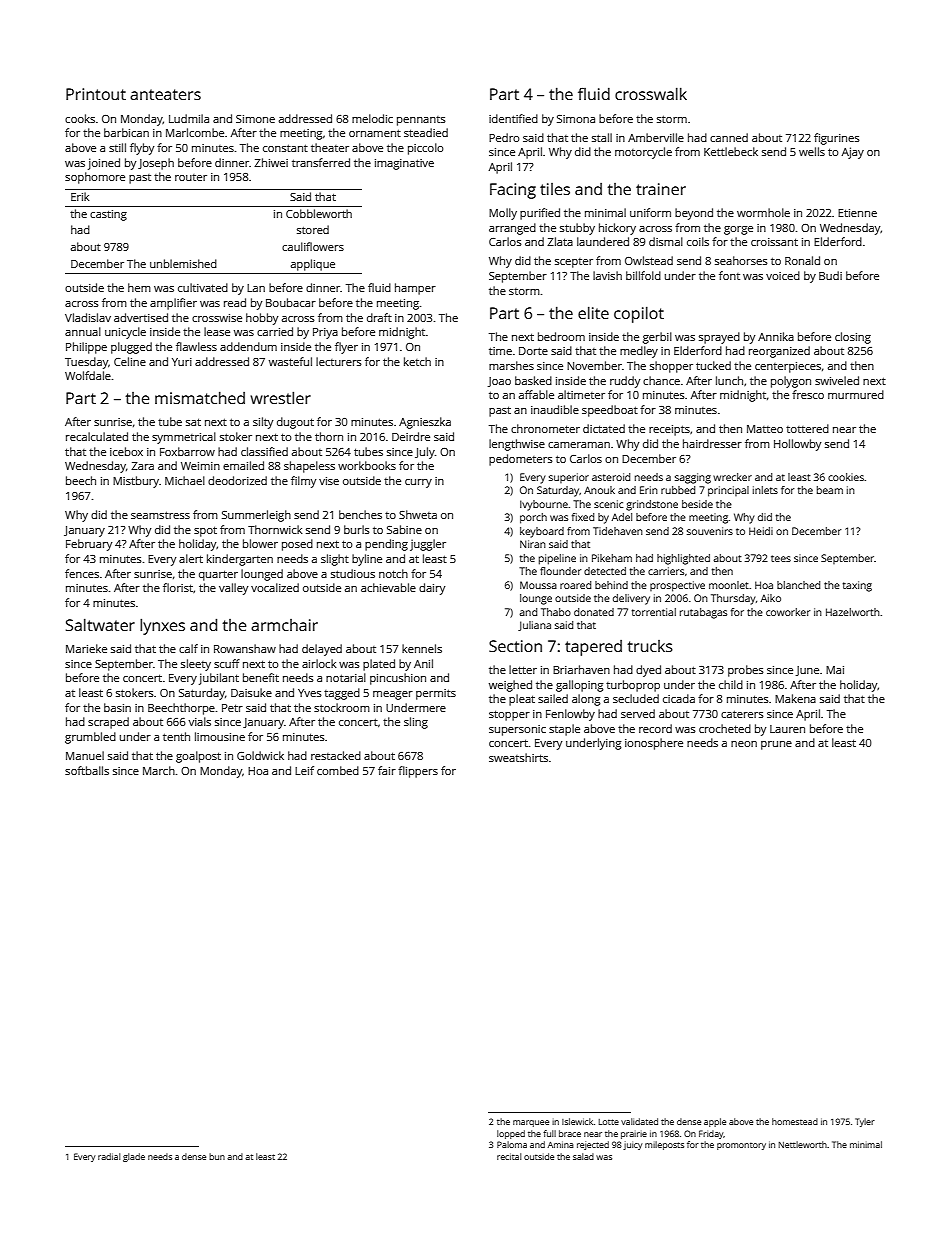 This document has width=952, height=1233. What do you see at coordinates (134, 1157) in the document?
I see `glade` at bounding box center [134, 1157].
